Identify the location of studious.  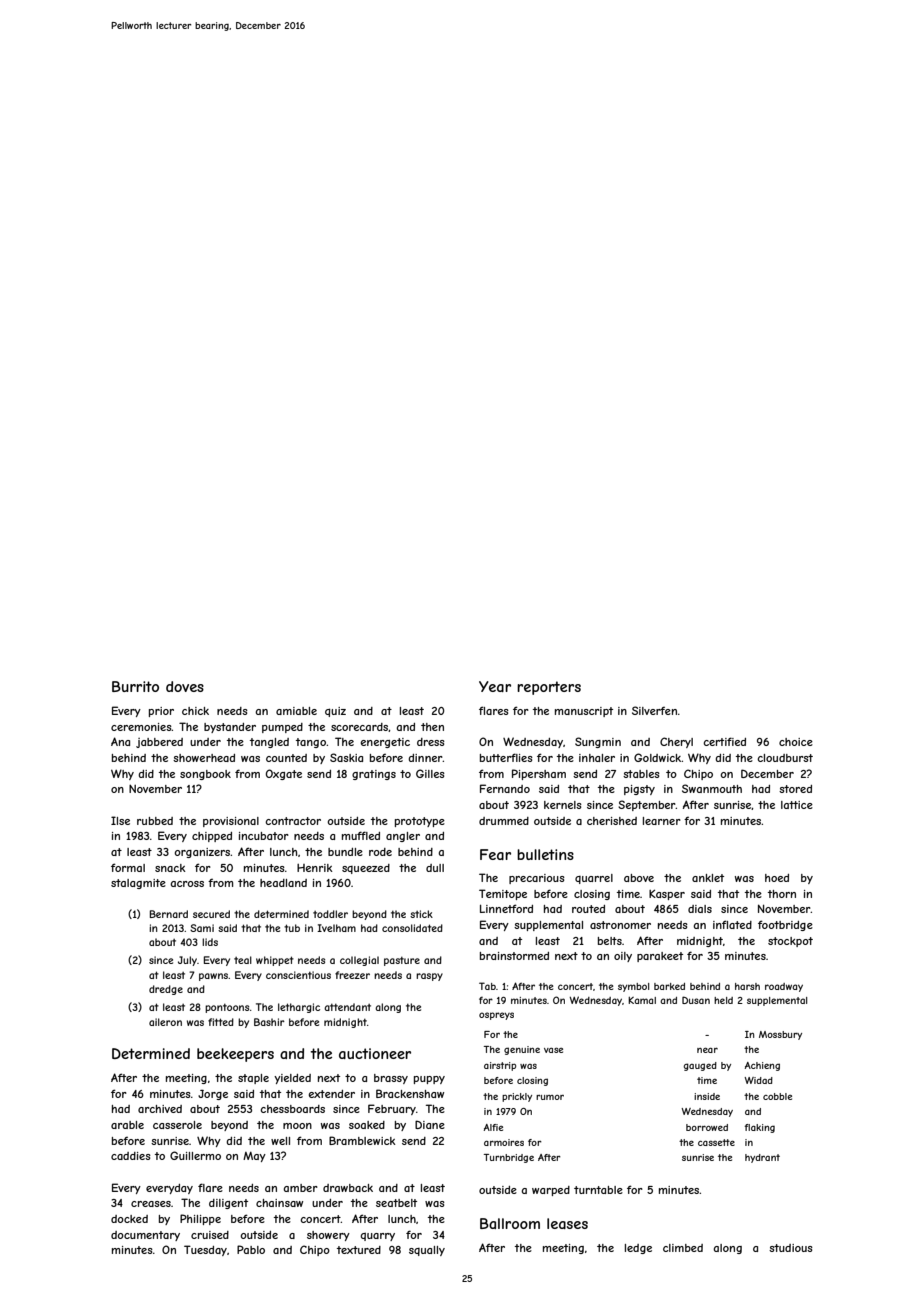
(791, 1248).
